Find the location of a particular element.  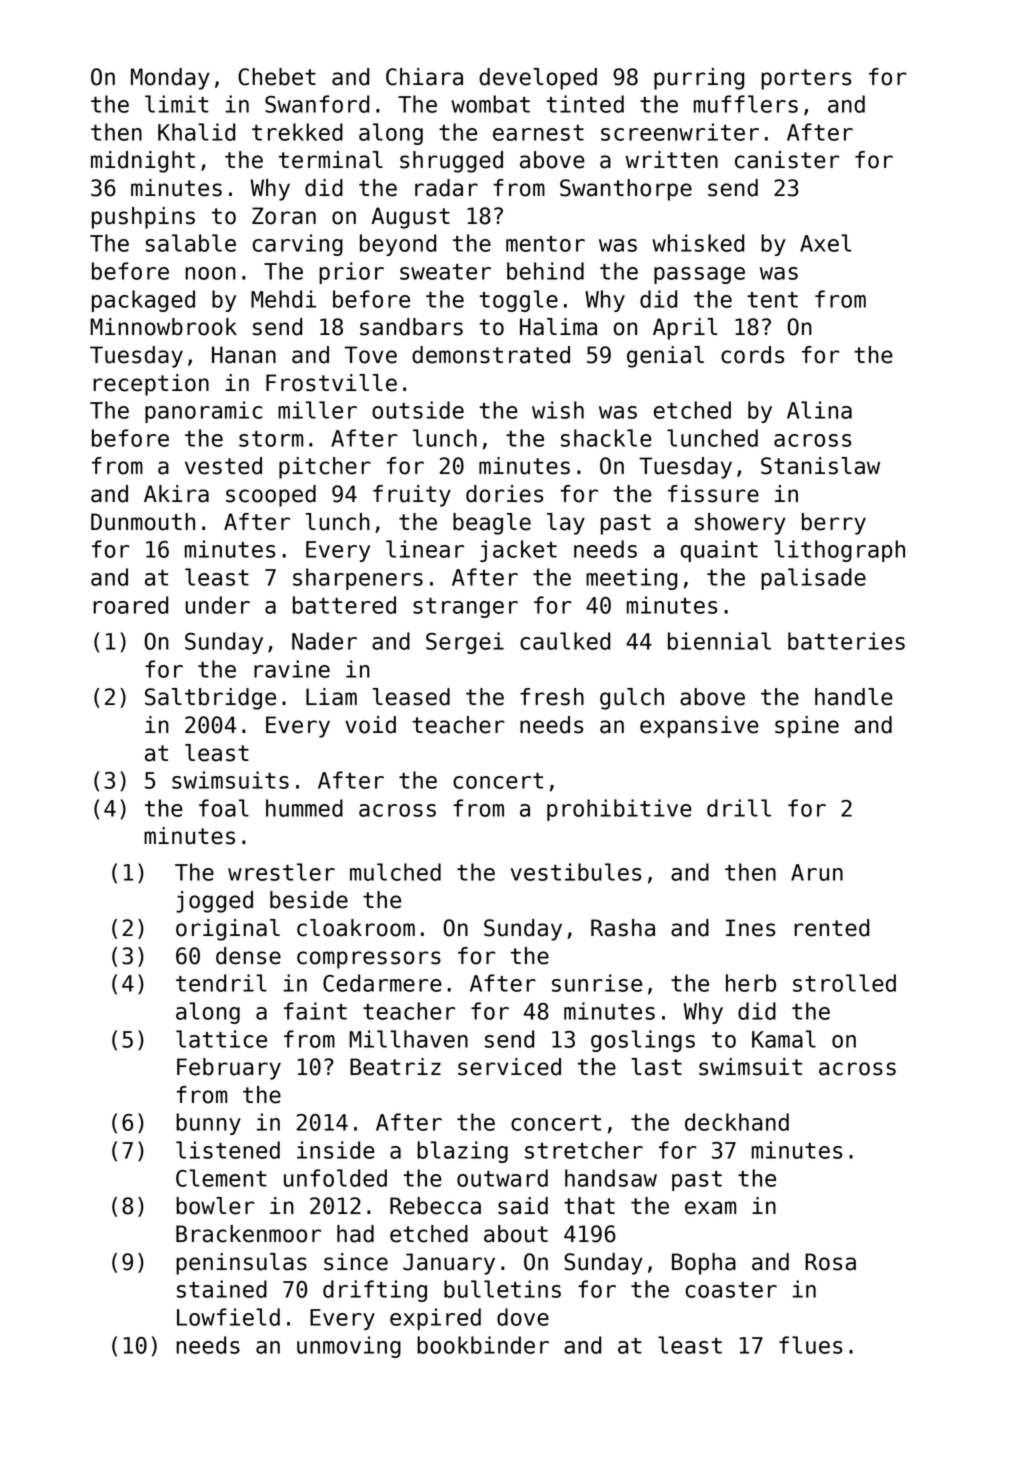

mufflers is located at coordinates (746, 104).
